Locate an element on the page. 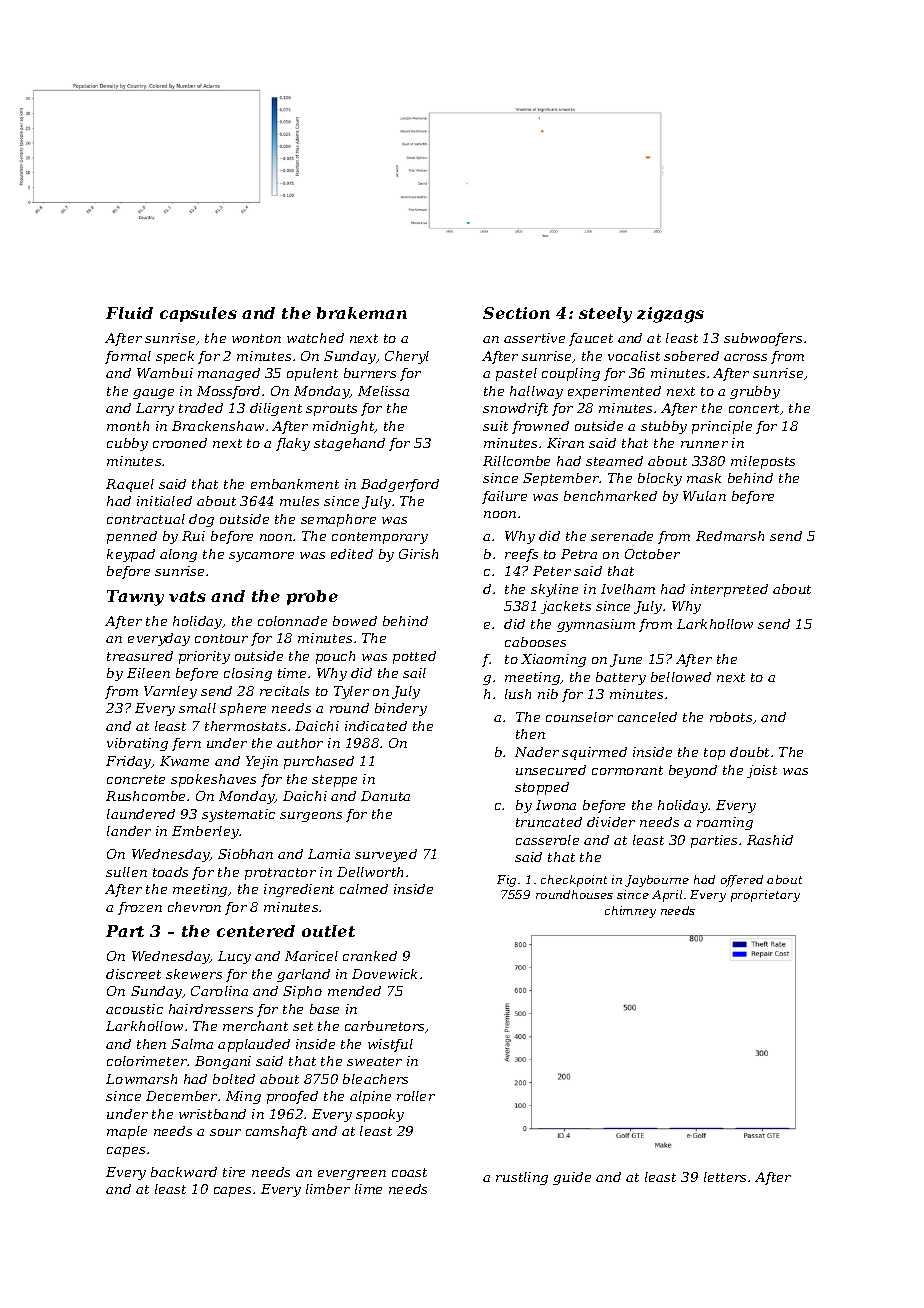  discreet is located at coordinates (133, 974).
